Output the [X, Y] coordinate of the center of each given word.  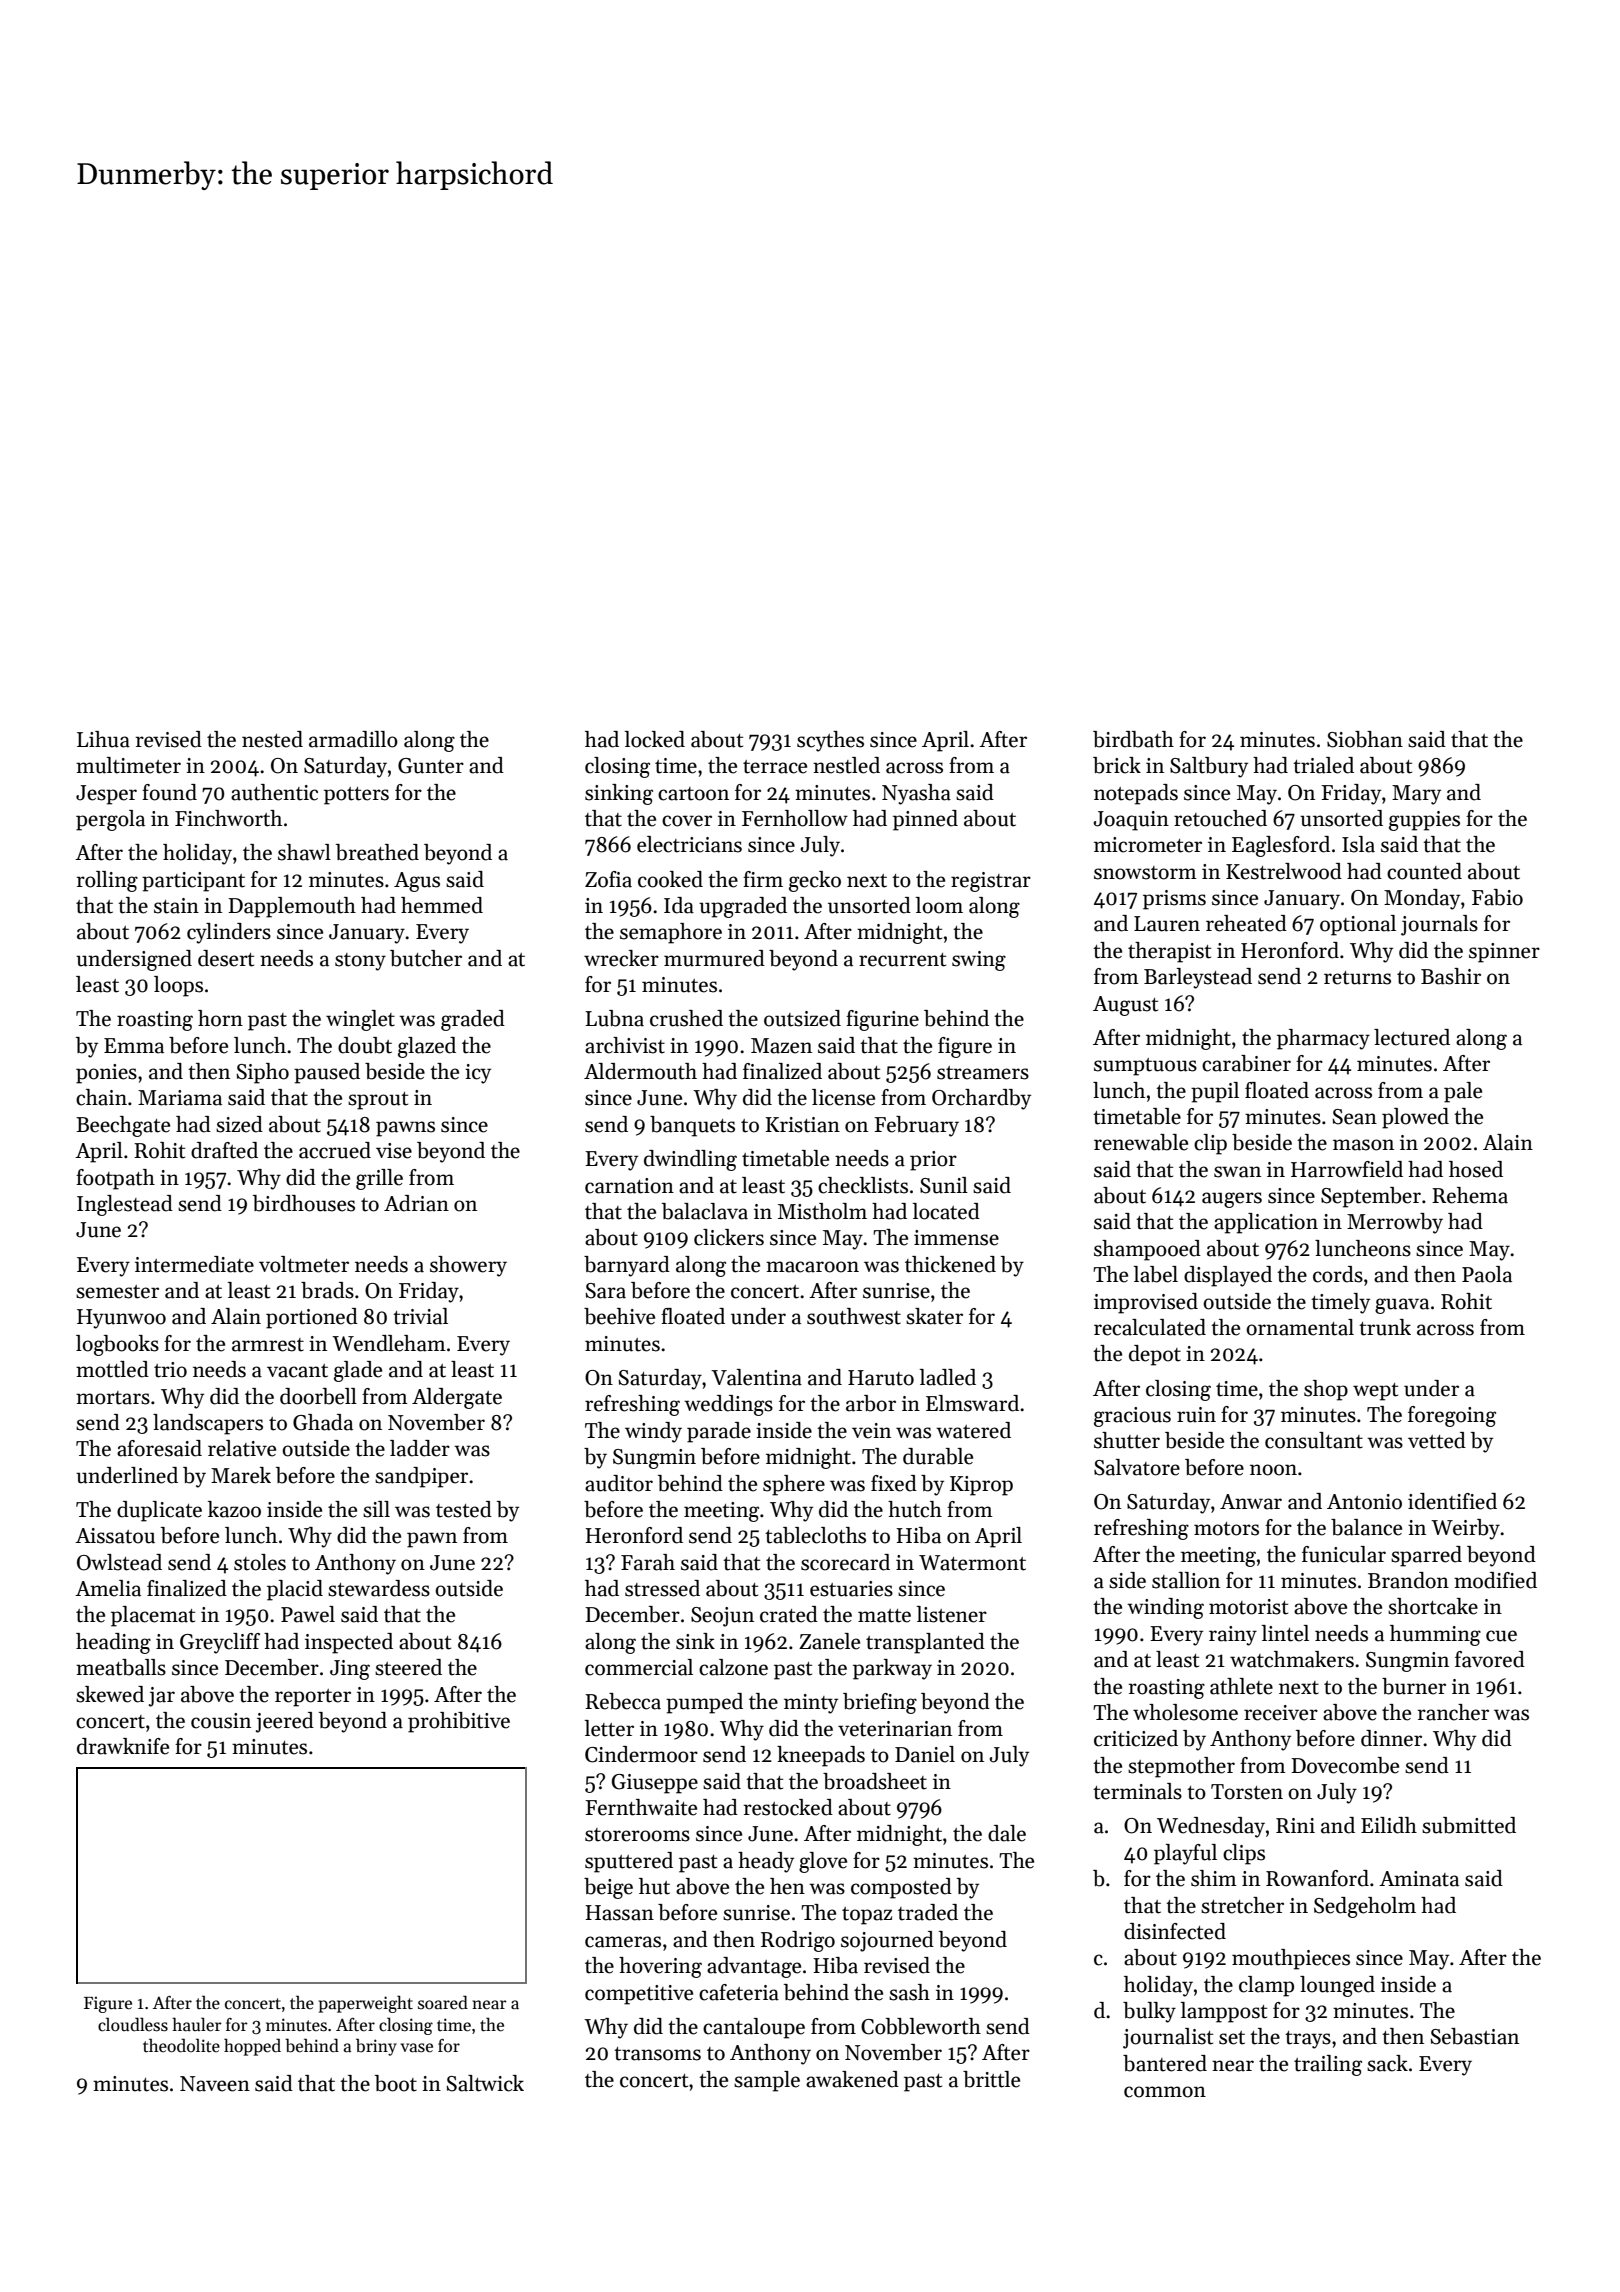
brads [327, 1290]
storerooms [637, 1835]
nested [272, 739]
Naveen [215, 2084]
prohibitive [459, 1722]
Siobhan [1365, 739]
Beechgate [123, 1126]
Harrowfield [1347, 1169]
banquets [692, 1126]
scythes [830, 741]
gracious [1132, 1417]
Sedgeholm [1365, 1907]
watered [973, 1430]
